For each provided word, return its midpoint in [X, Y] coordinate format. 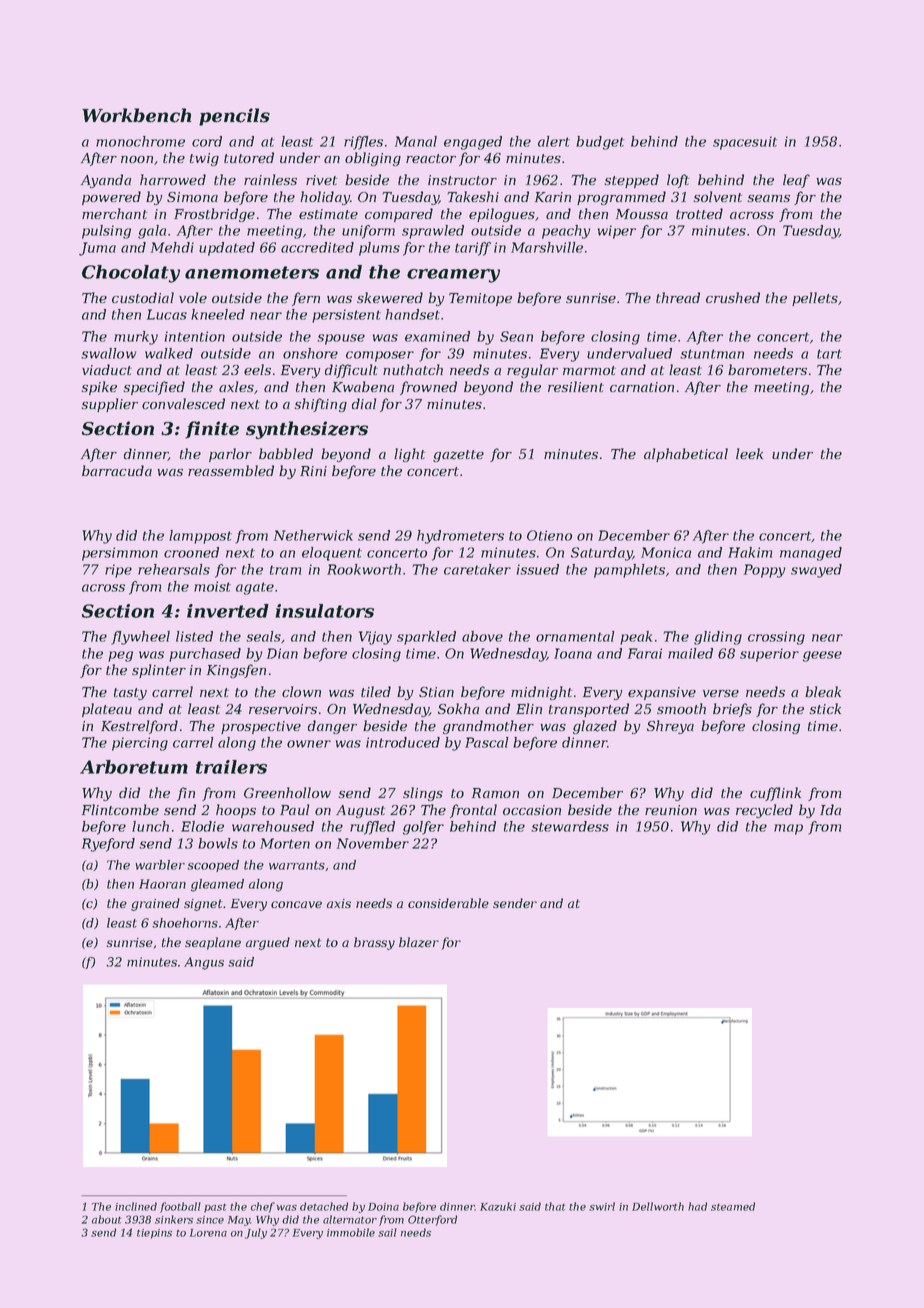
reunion [671, 810]
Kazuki [498, 1206]
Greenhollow [287, 792]
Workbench [136, 115]
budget [600, 143]
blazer [419, 942]
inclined [136, 1206]
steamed [733, 1206]
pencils [234, 117]
